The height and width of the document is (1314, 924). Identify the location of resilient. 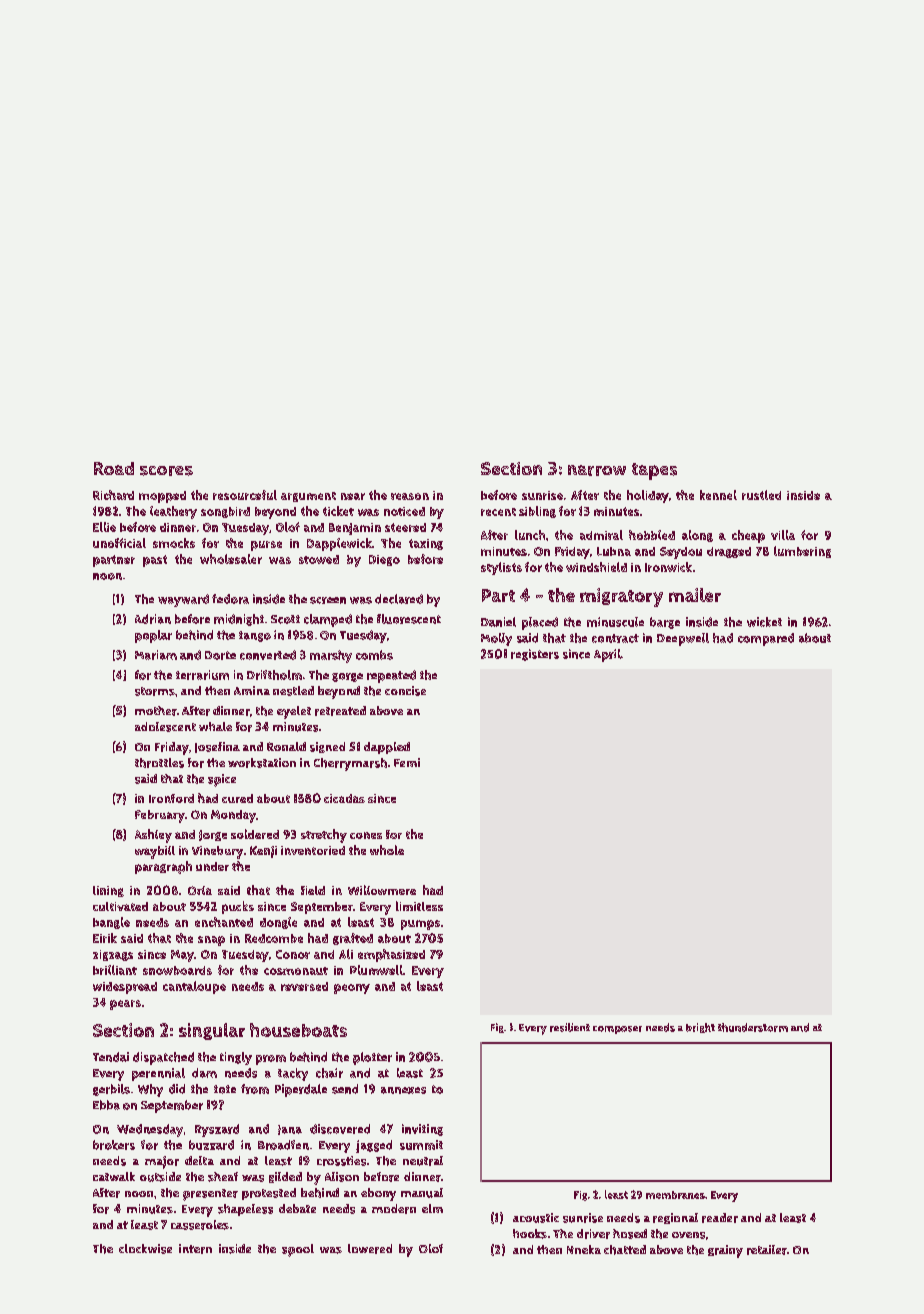
(570, 1027).
